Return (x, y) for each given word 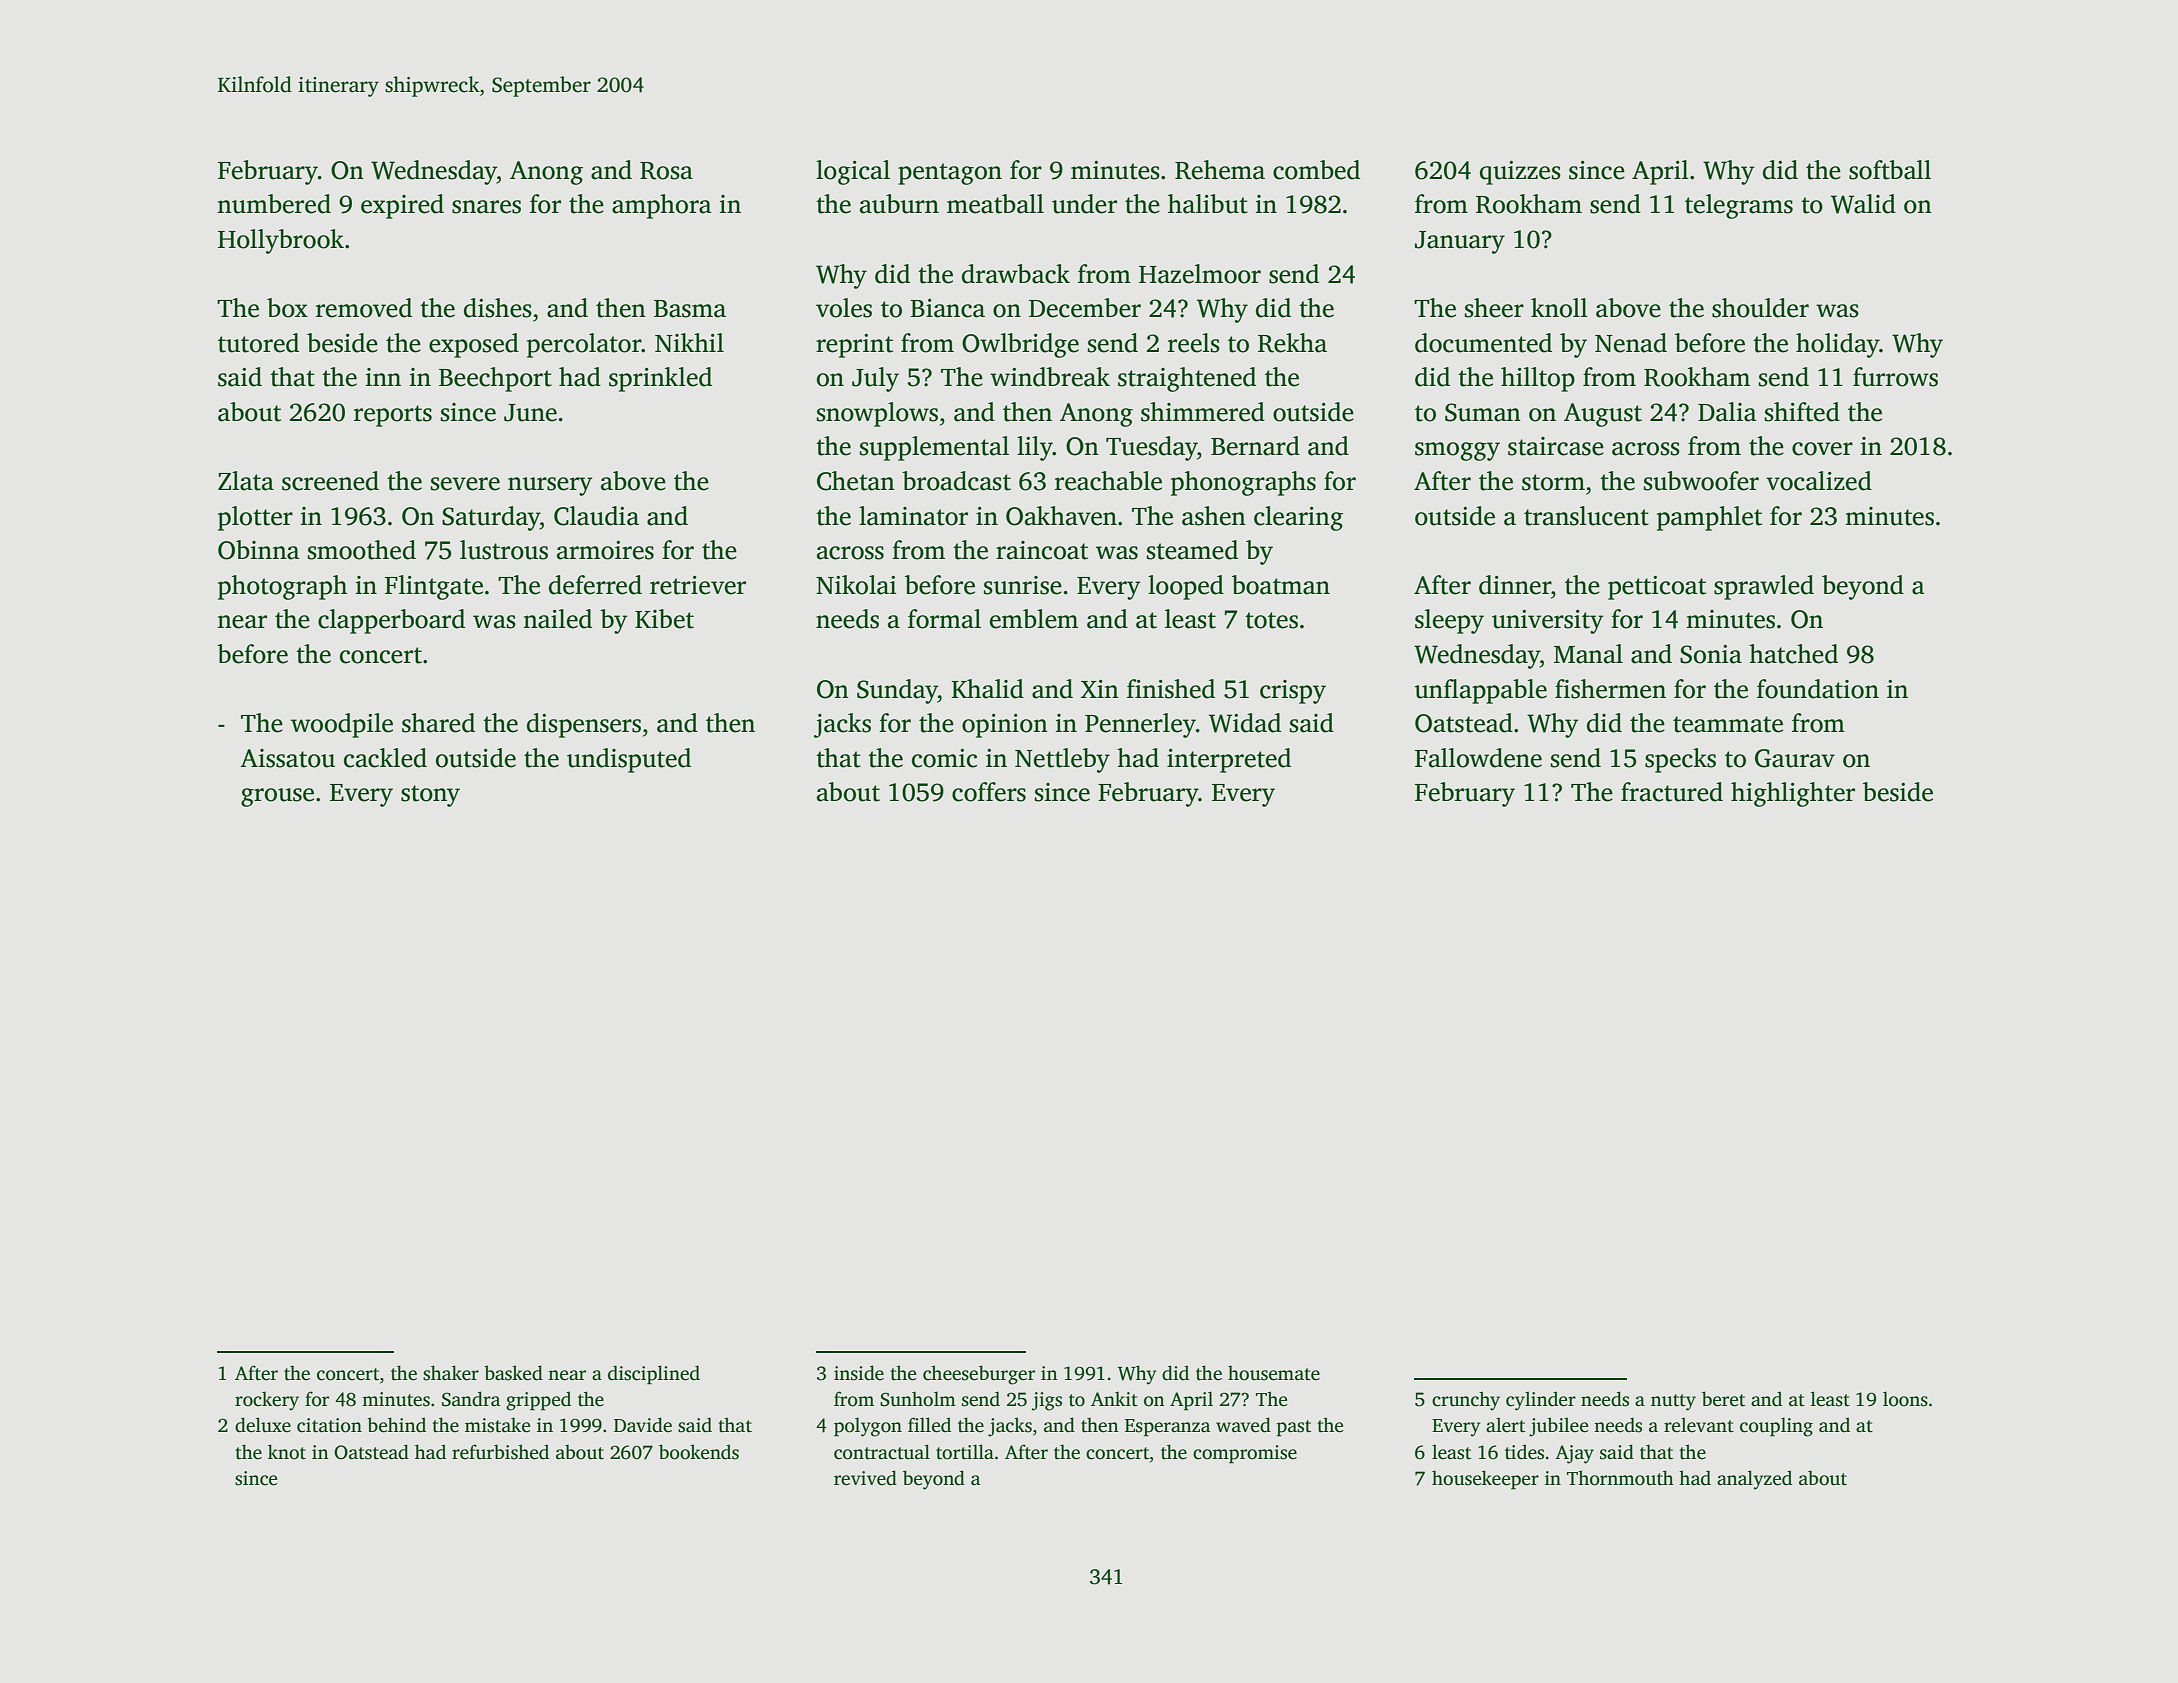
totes (1271, 620)
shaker (451, 1373)
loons (1905, 1399)
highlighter (1793, 794)
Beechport (495, 379)
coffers (989, 792)
